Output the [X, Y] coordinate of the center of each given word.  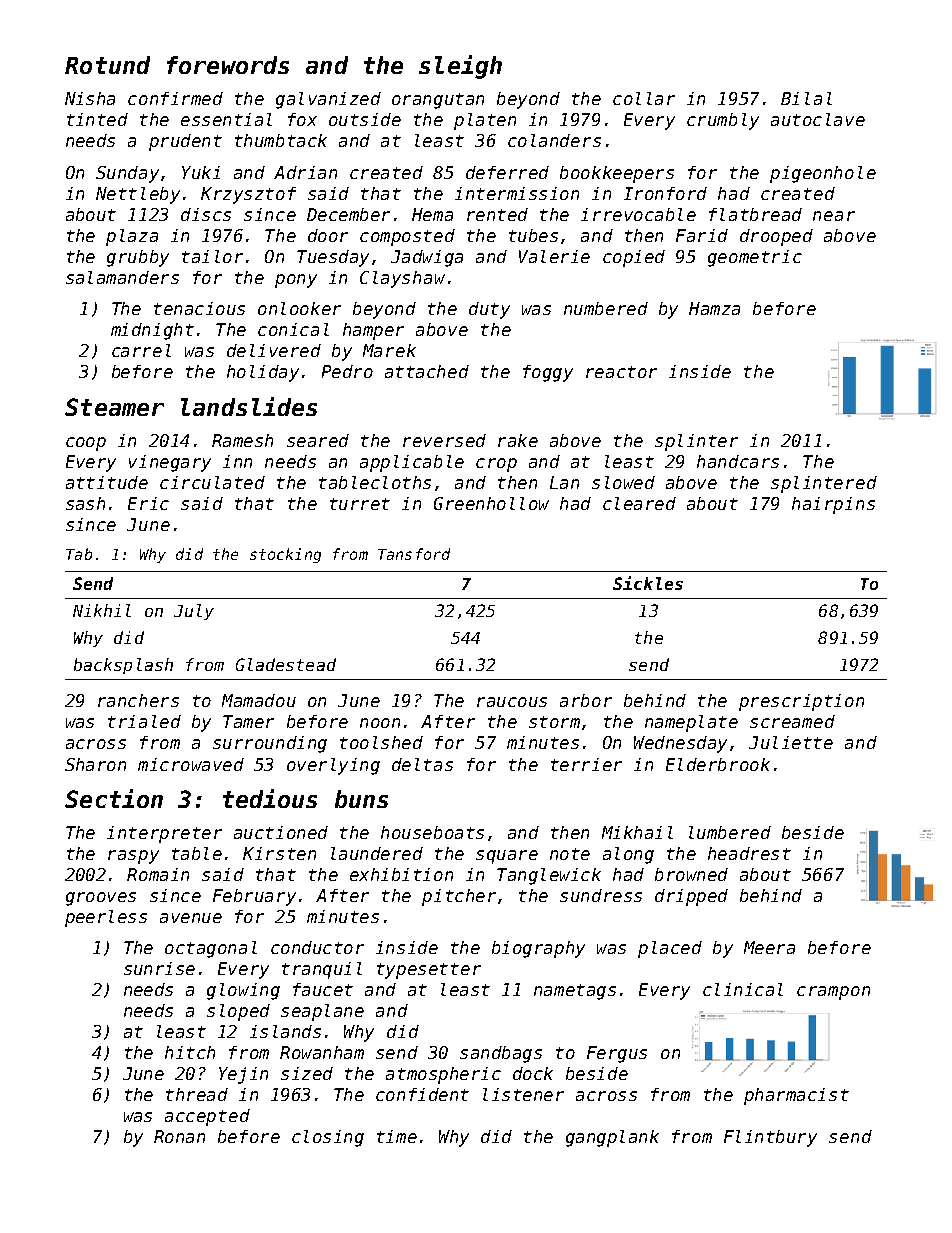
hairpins [833, 505]
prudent [185, 142]
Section [114, 798]
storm [554, 722]
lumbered [730, 832]
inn [237, 461]
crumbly [723, 121]
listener [523, 1094]
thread [197, 1094]
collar [644, 98]
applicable [412, 463]
